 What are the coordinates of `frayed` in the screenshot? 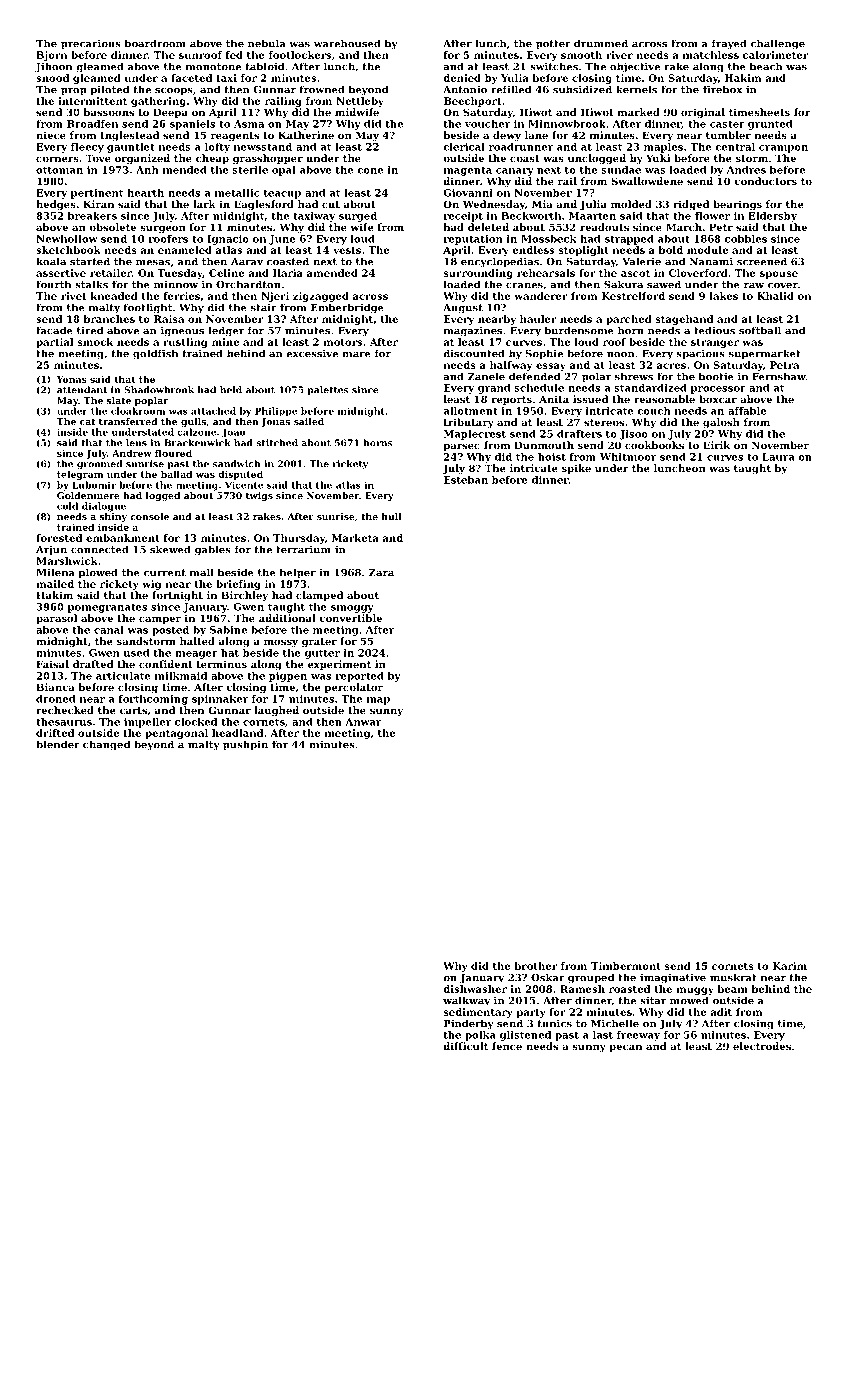 It's located at (729, 44).
